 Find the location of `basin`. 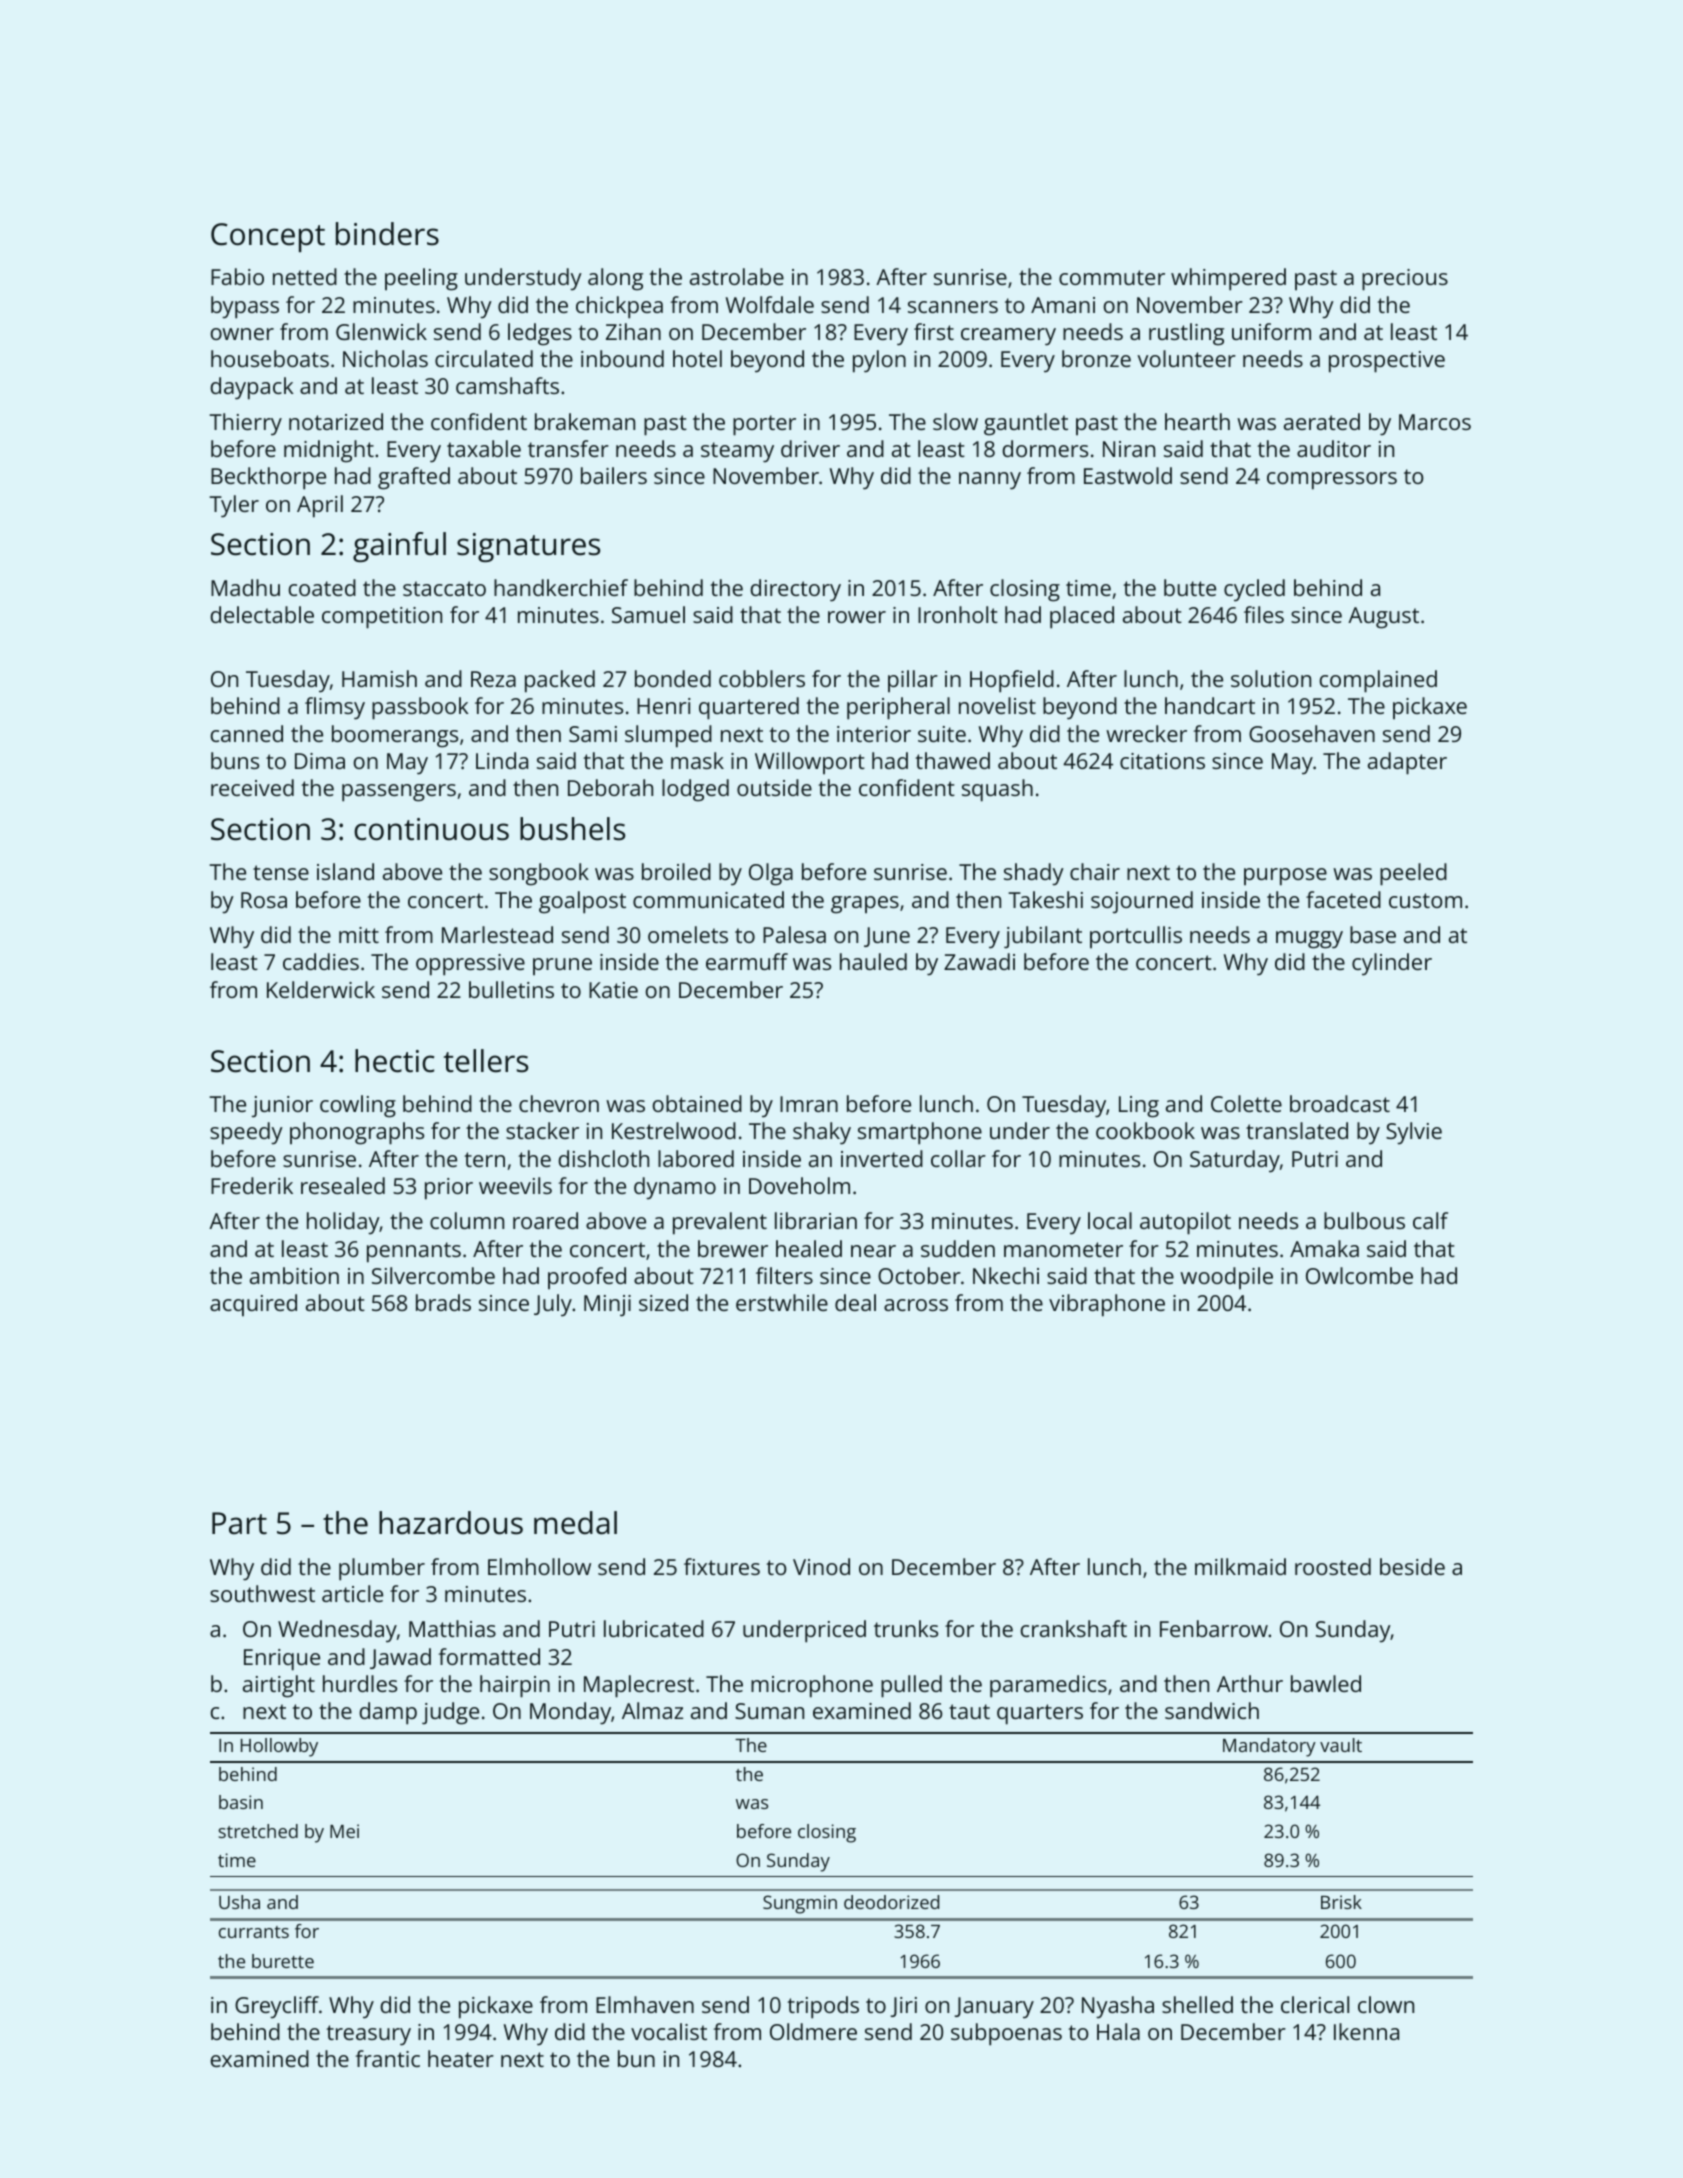

basin is located at coordinates (241, 1802).
